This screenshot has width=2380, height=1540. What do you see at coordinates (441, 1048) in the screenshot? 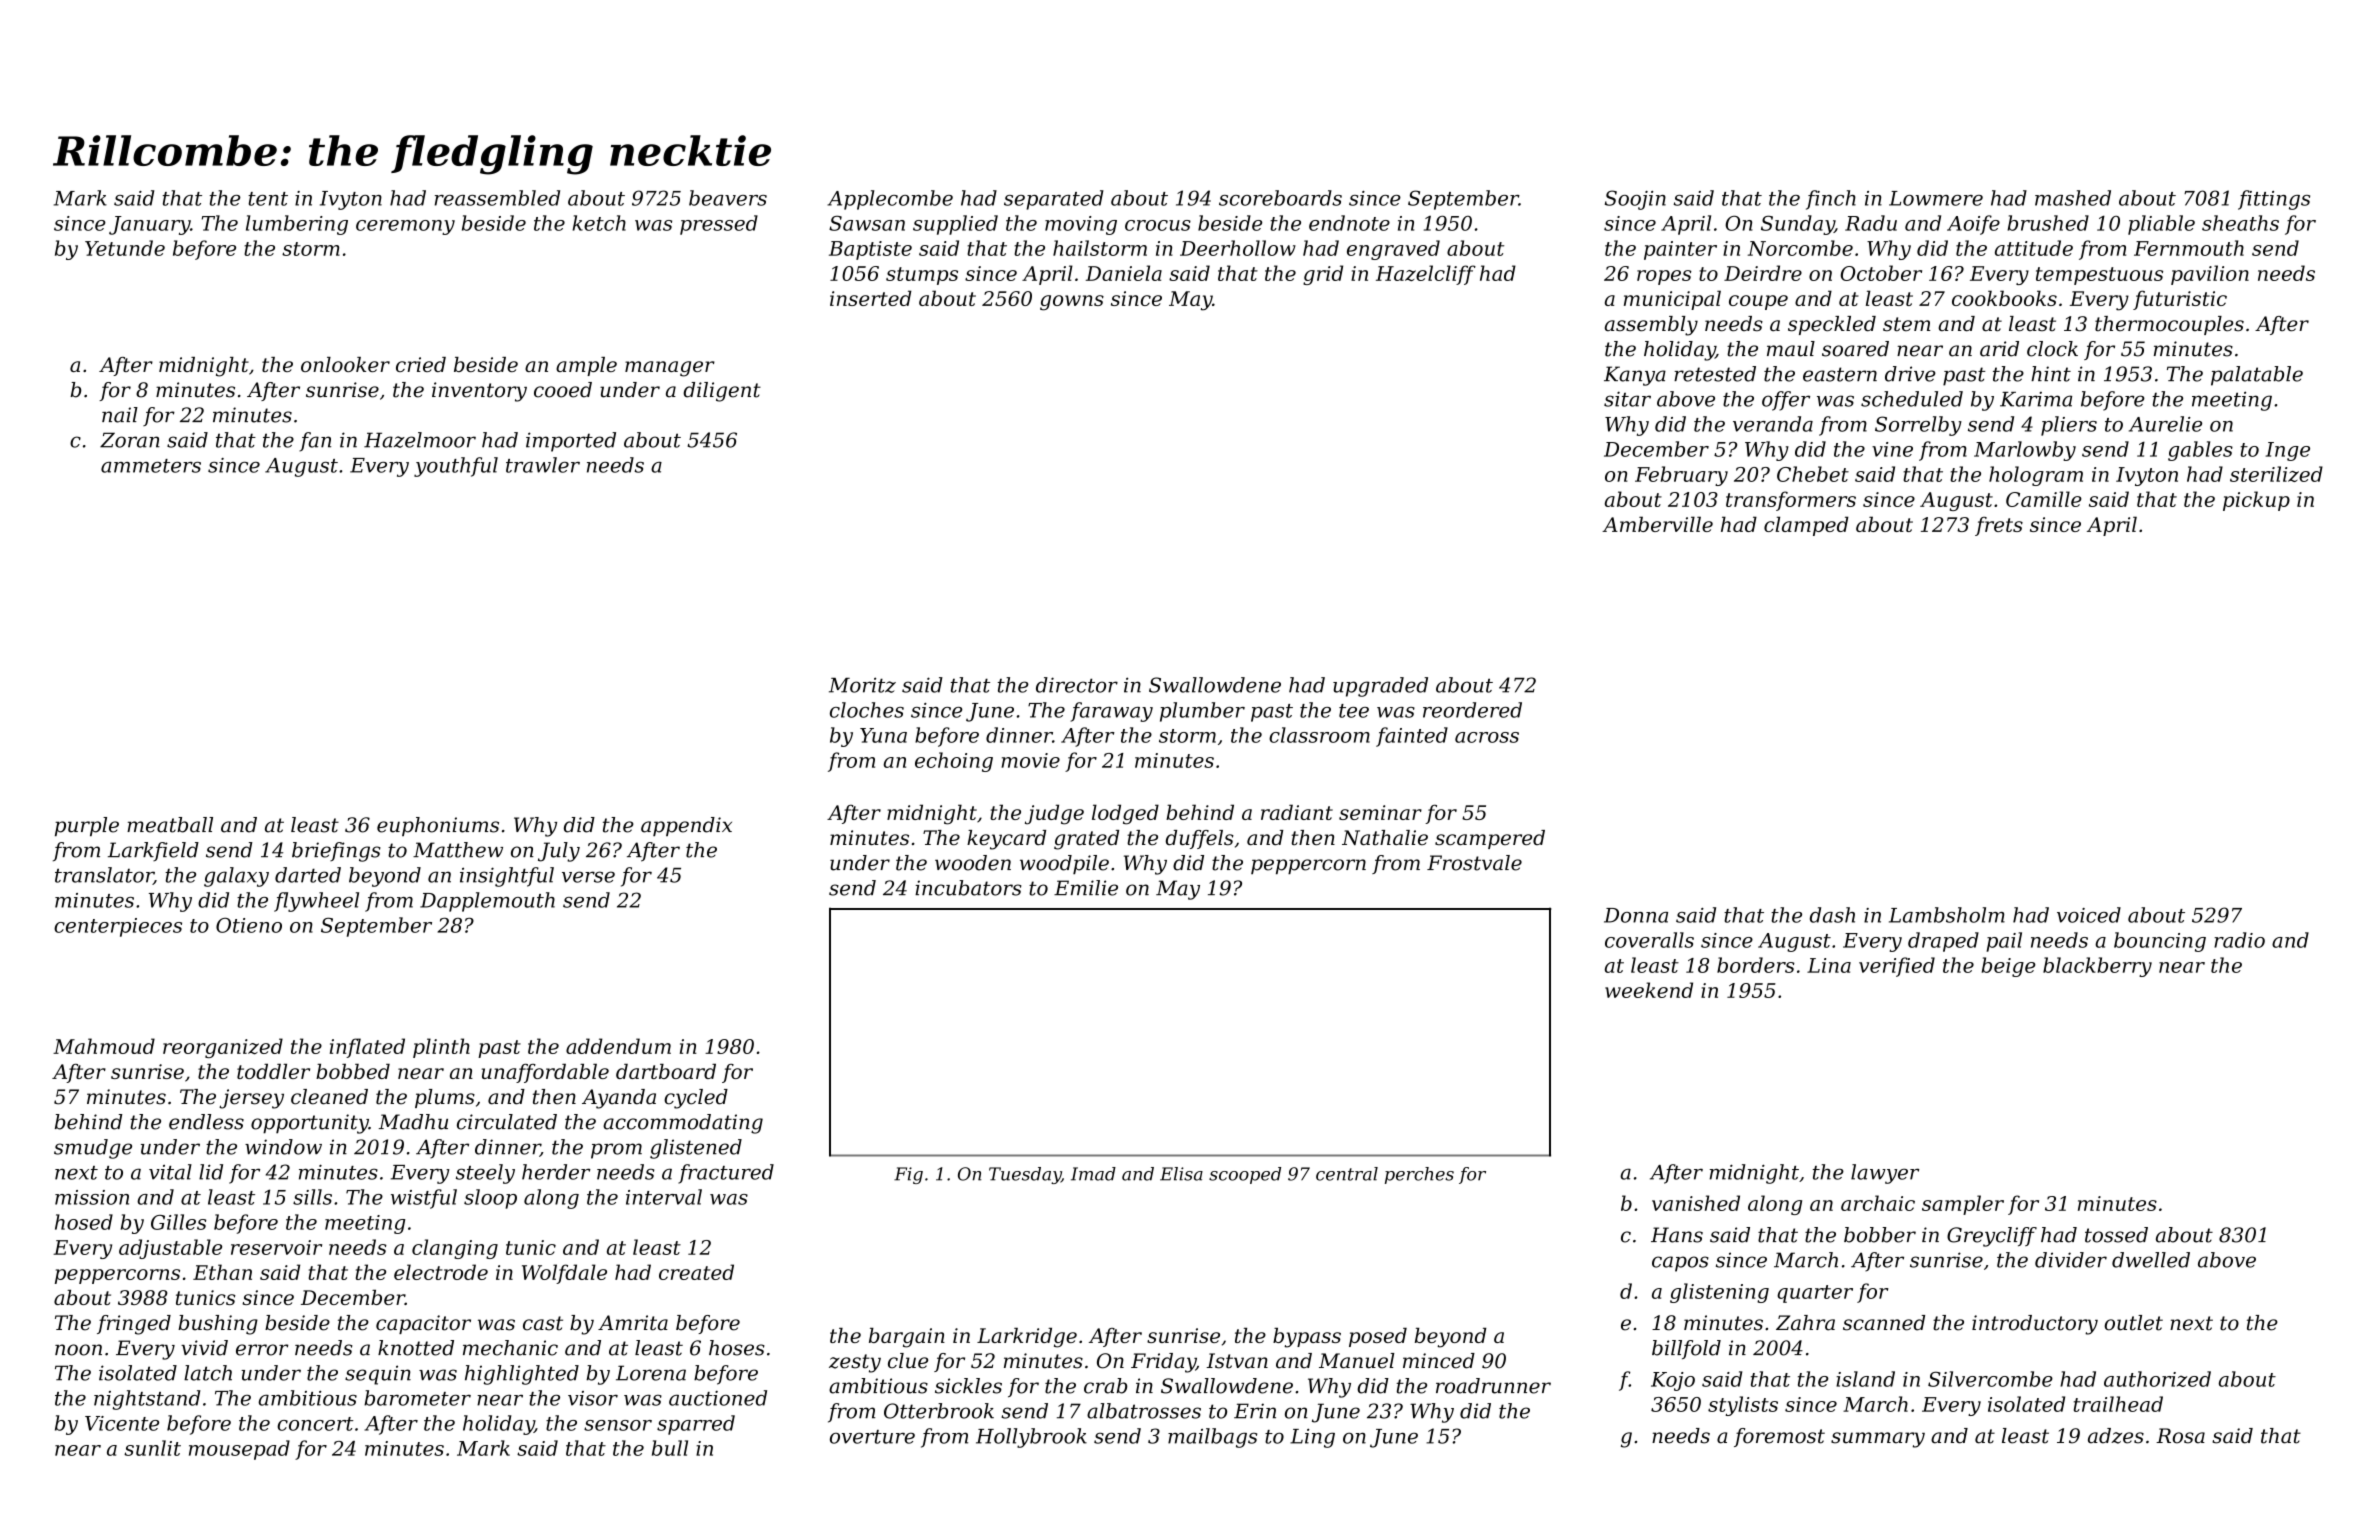
I see `plinth` at bounding box center [441, 1048].
